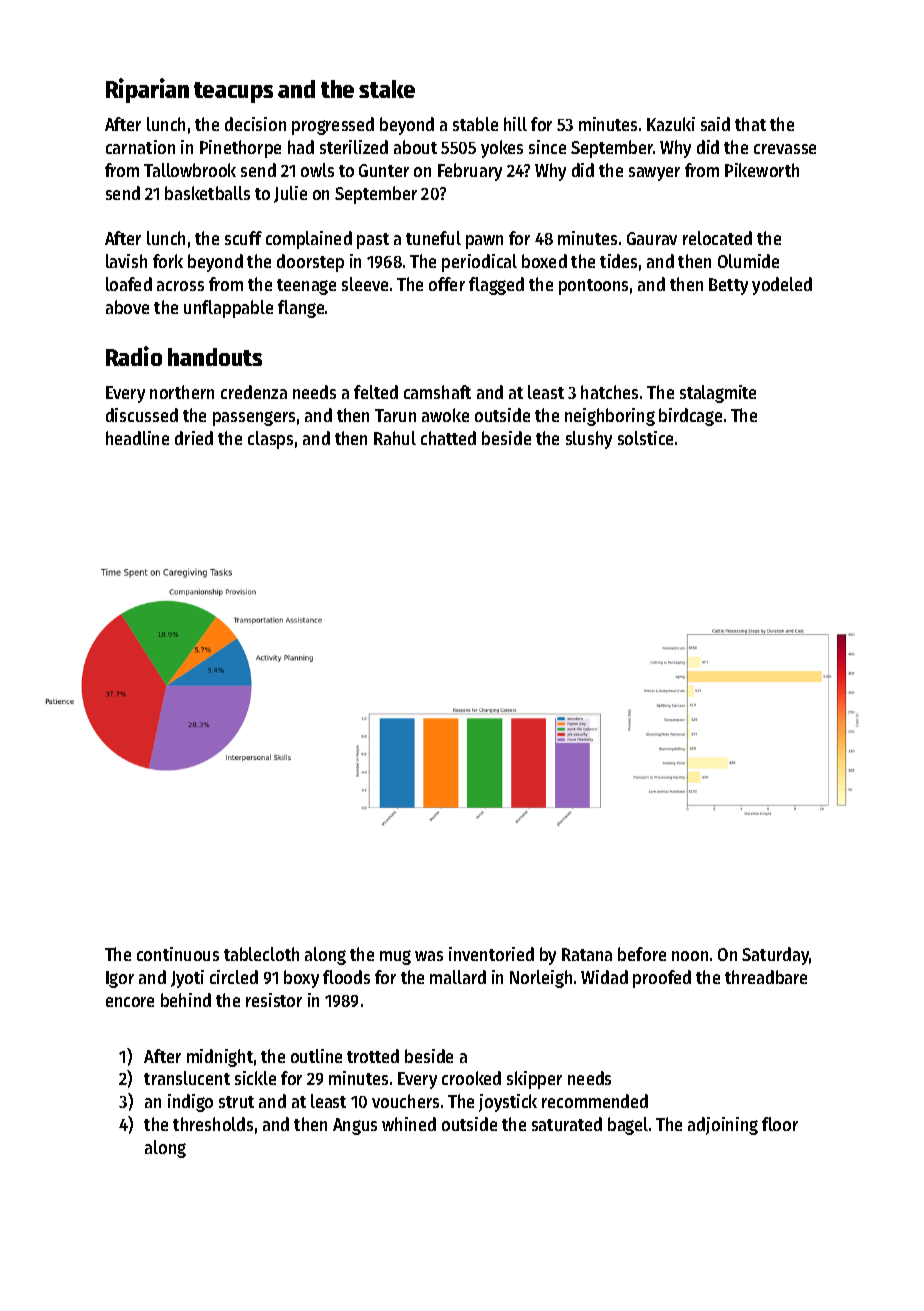 The width and height of the screenshot is (924, 1311). I want to click on pontoons, so click(593, 287).
